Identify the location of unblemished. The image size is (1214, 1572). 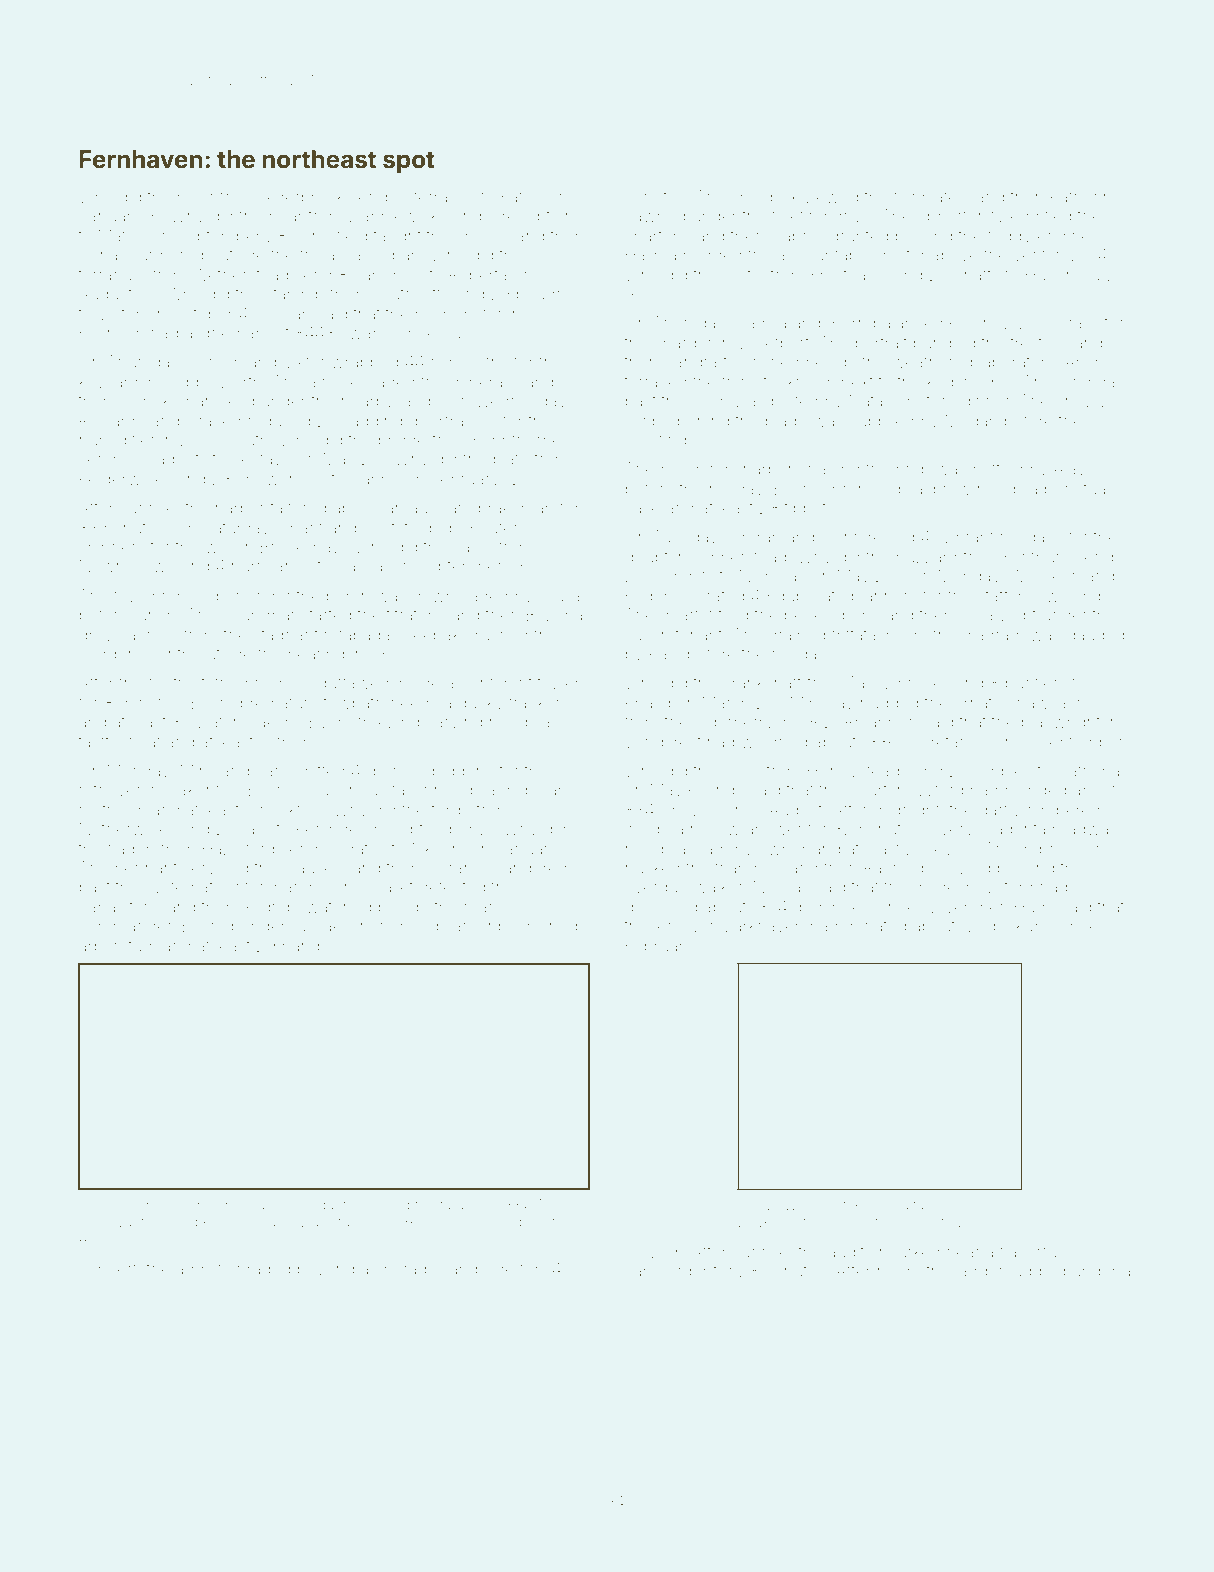
(527, 925).
